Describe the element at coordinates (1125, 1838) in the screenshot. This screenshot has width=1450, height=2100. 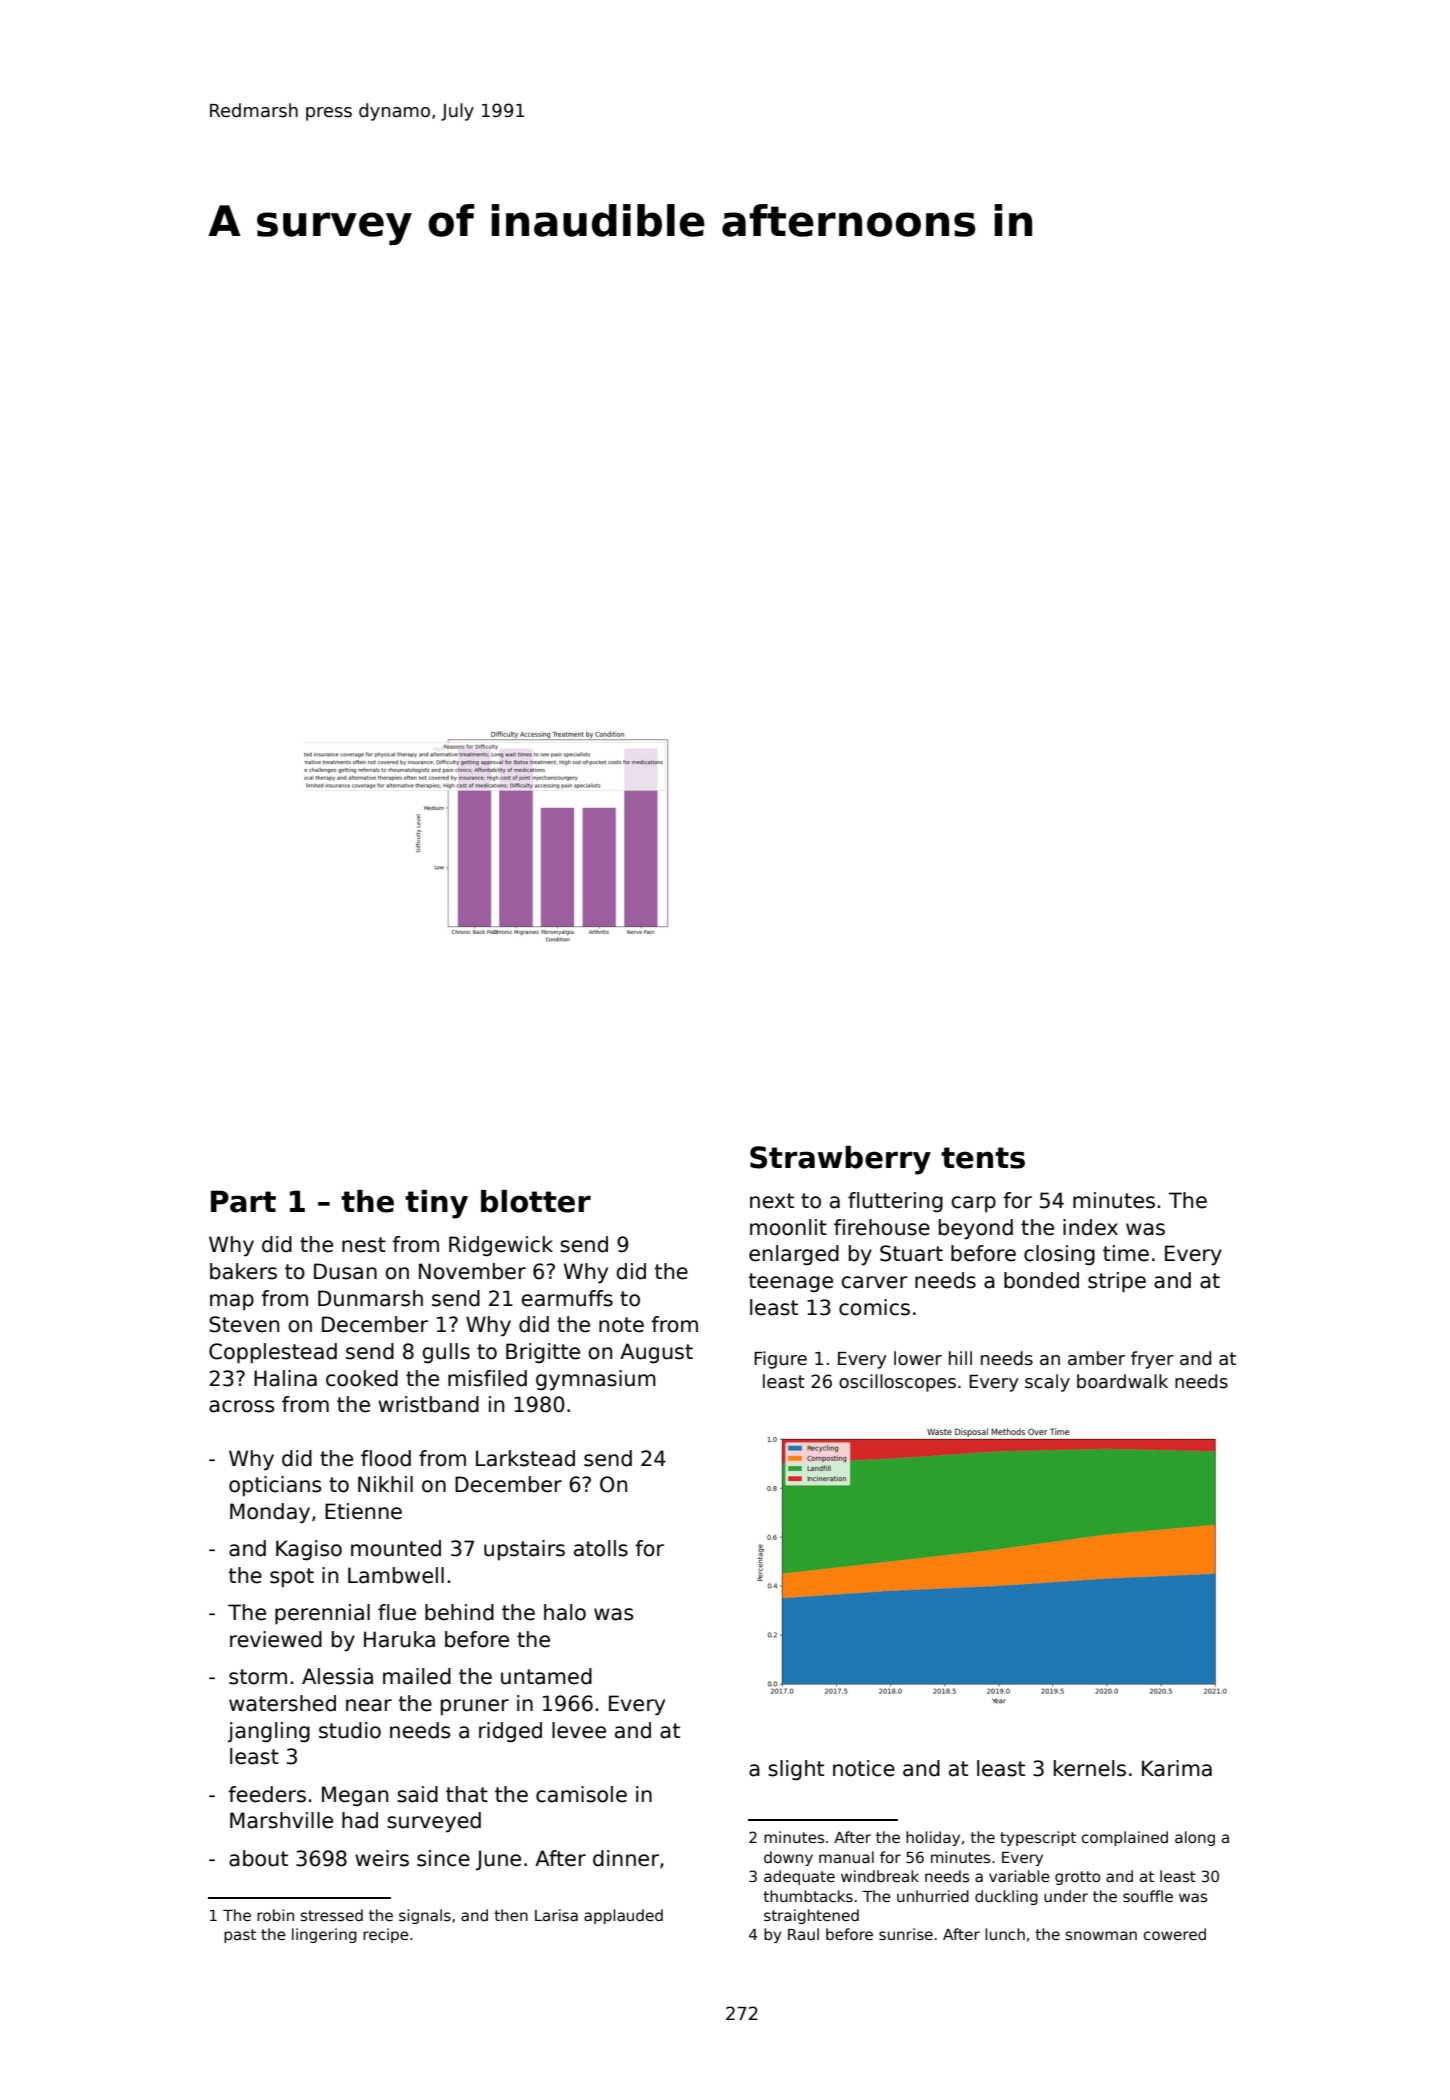
I see `complained` at that location.
